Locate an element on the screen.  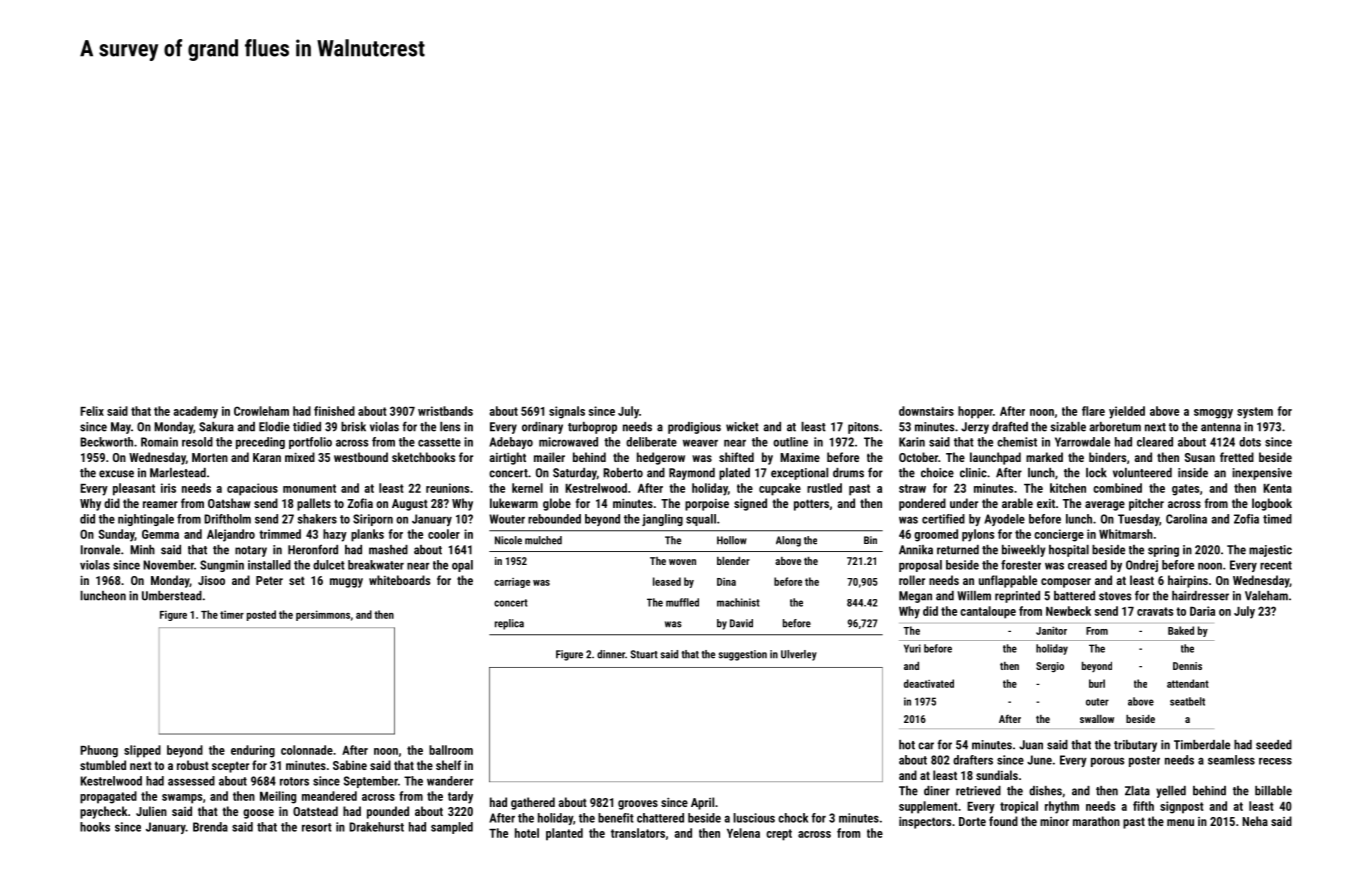
monument is located at coordinates (309, 488).
